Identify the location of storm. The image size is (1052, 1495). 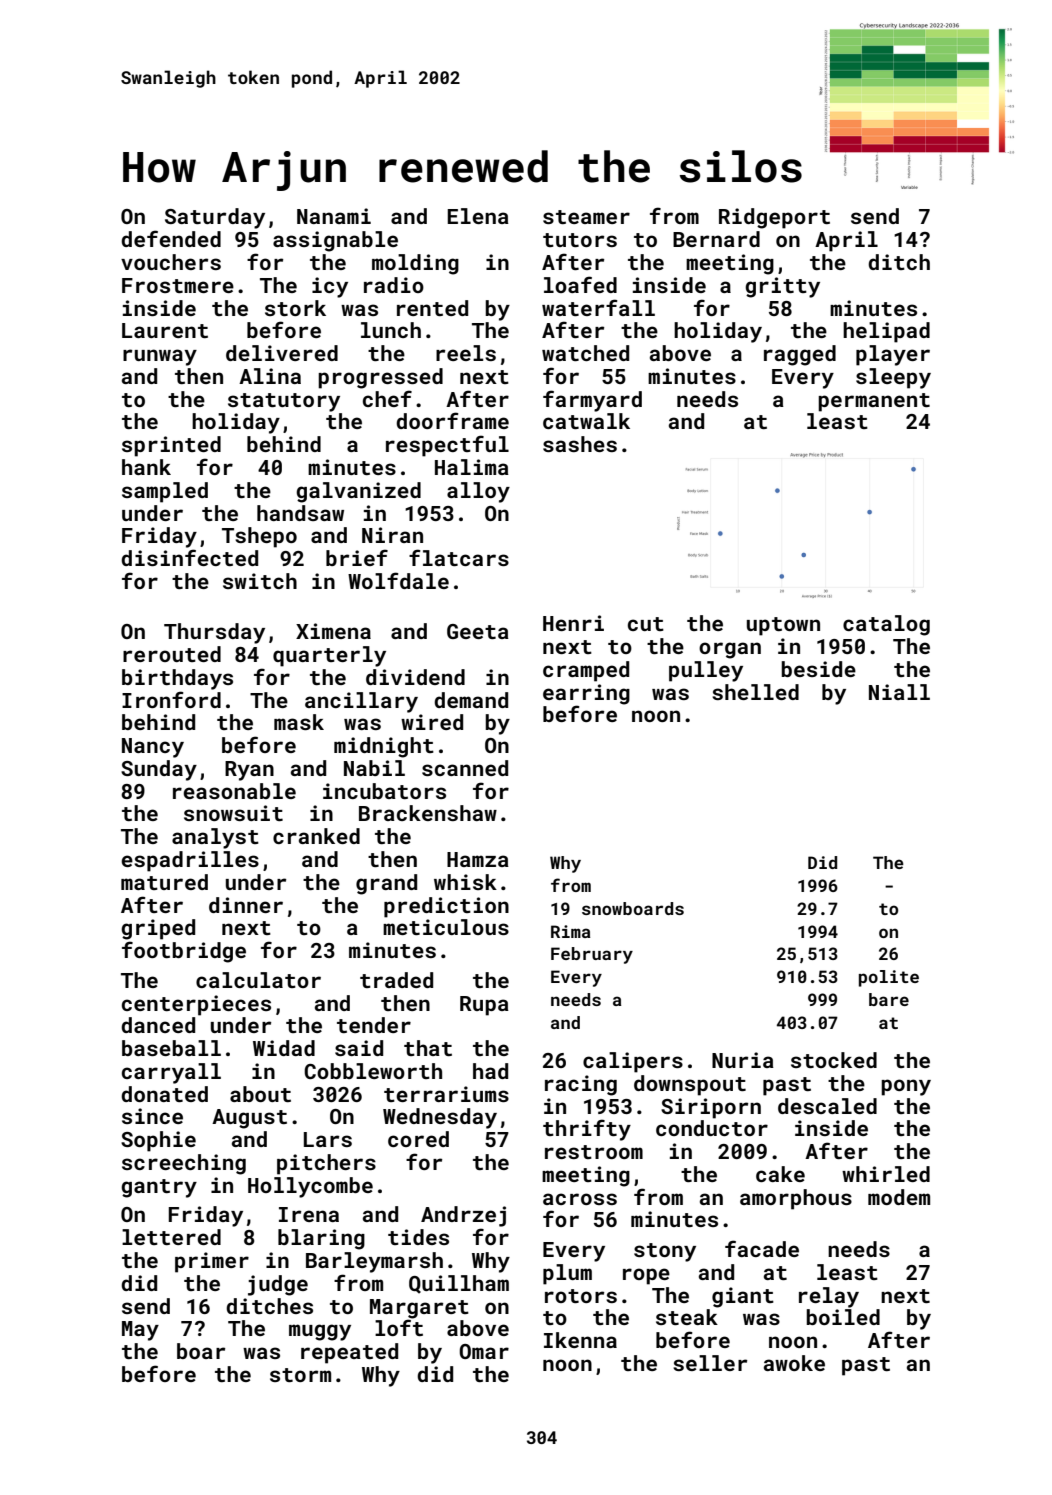
(300, 1375).
